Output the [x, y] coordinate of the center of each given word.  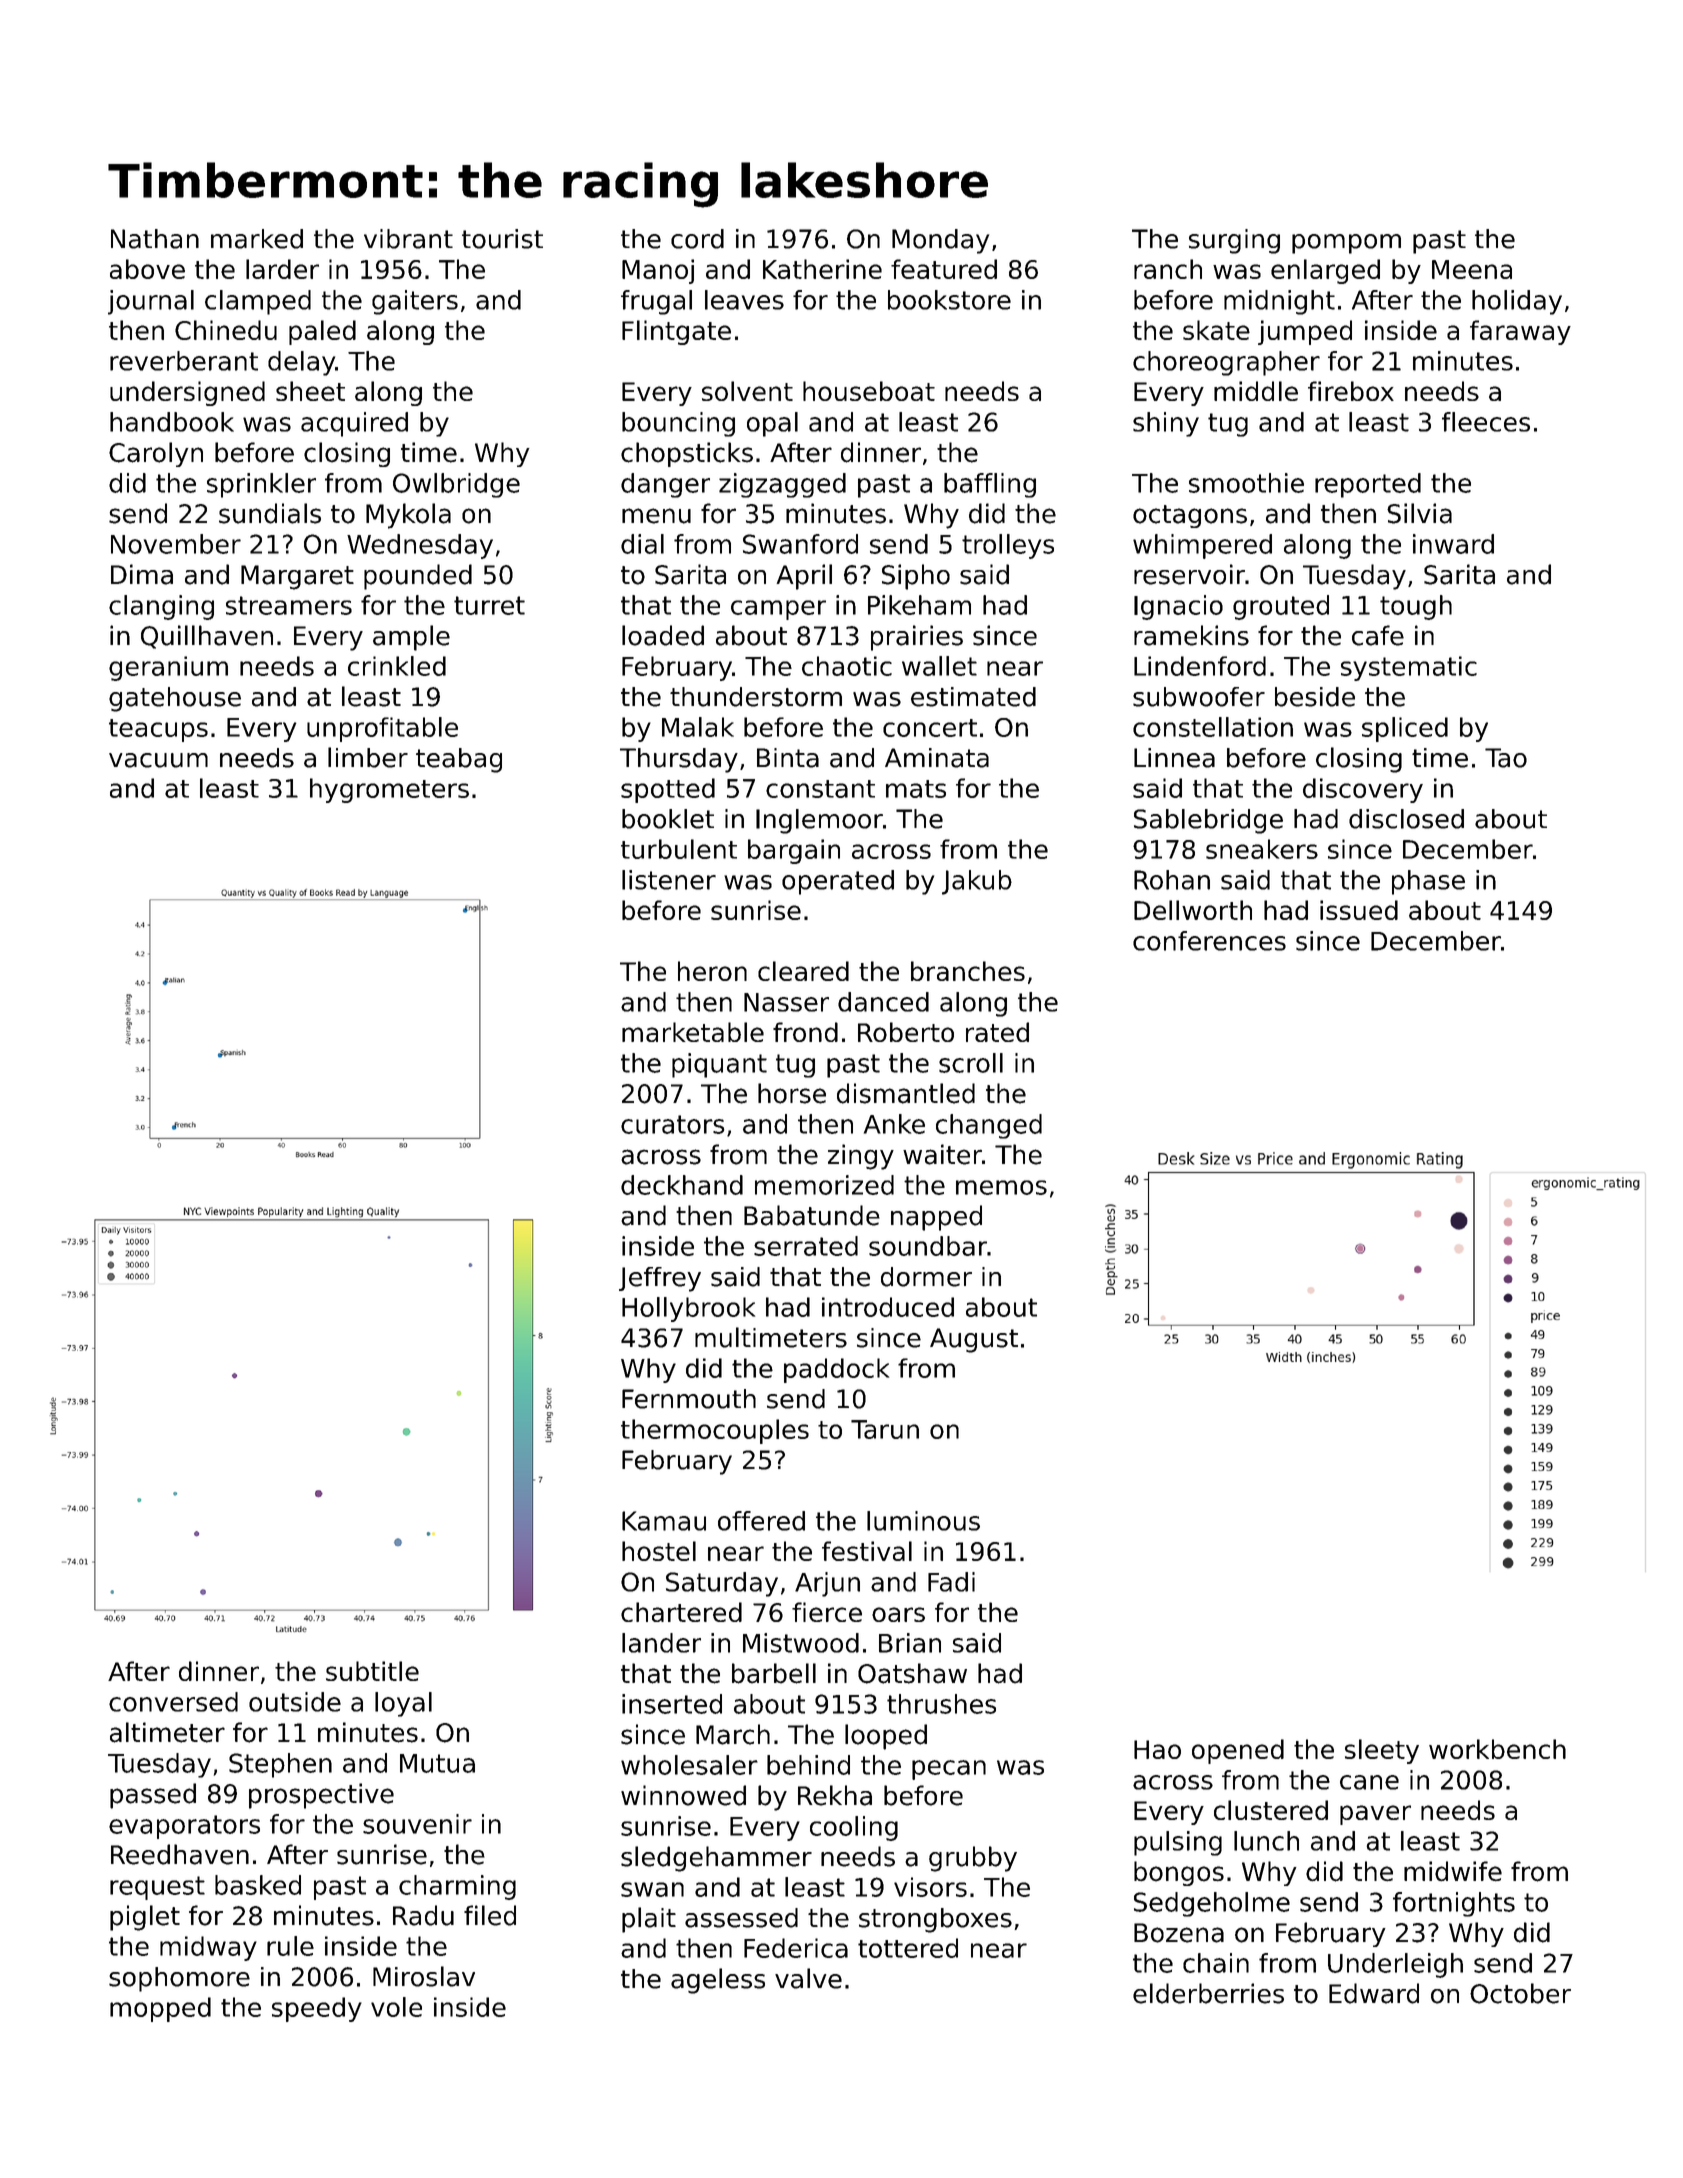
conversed [173, 1702]
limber [368, 757]
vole [396, 2007]
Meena [1472, 269]
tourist [502, 239]
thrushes [941, 1704]
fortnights [1454, 1904]
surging [1234, 241]
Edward [1374, 1993]
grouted [1281, 607]
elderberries [1208, 1993]
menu [656, 516]
